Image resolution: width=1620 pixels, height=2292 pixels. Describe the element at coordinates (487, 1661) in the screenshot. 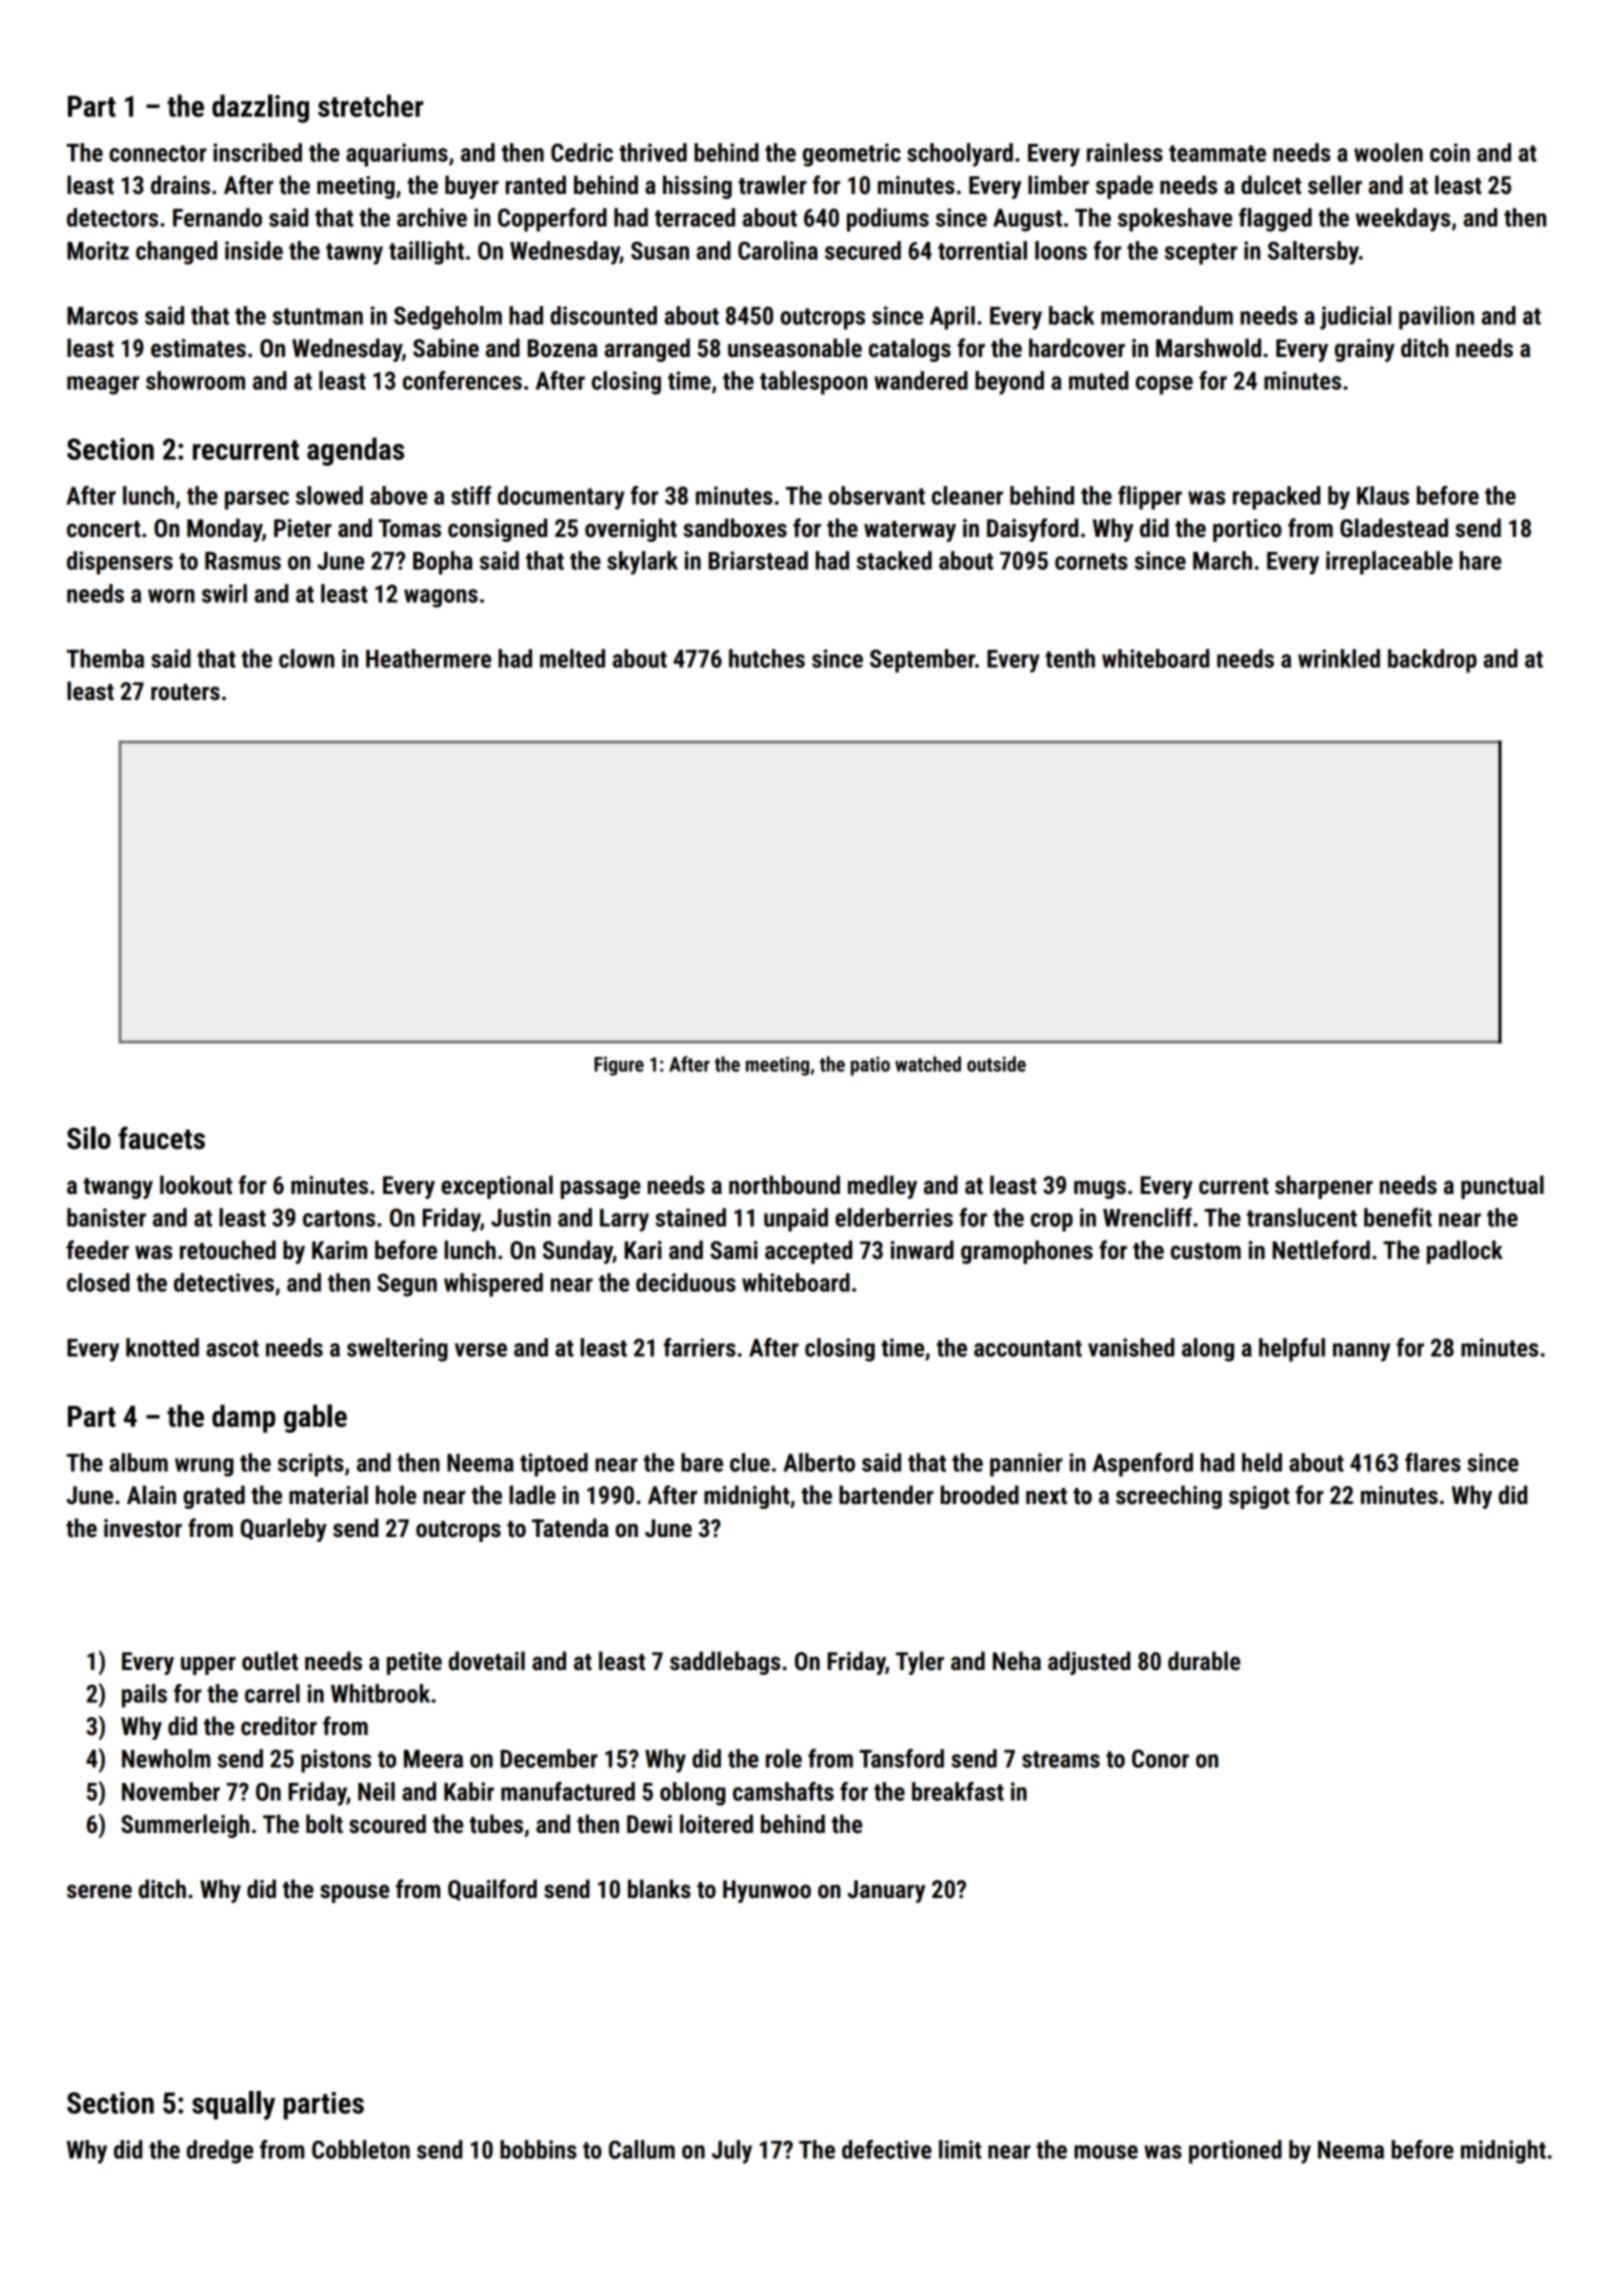

I see `dovetail` at that location.
